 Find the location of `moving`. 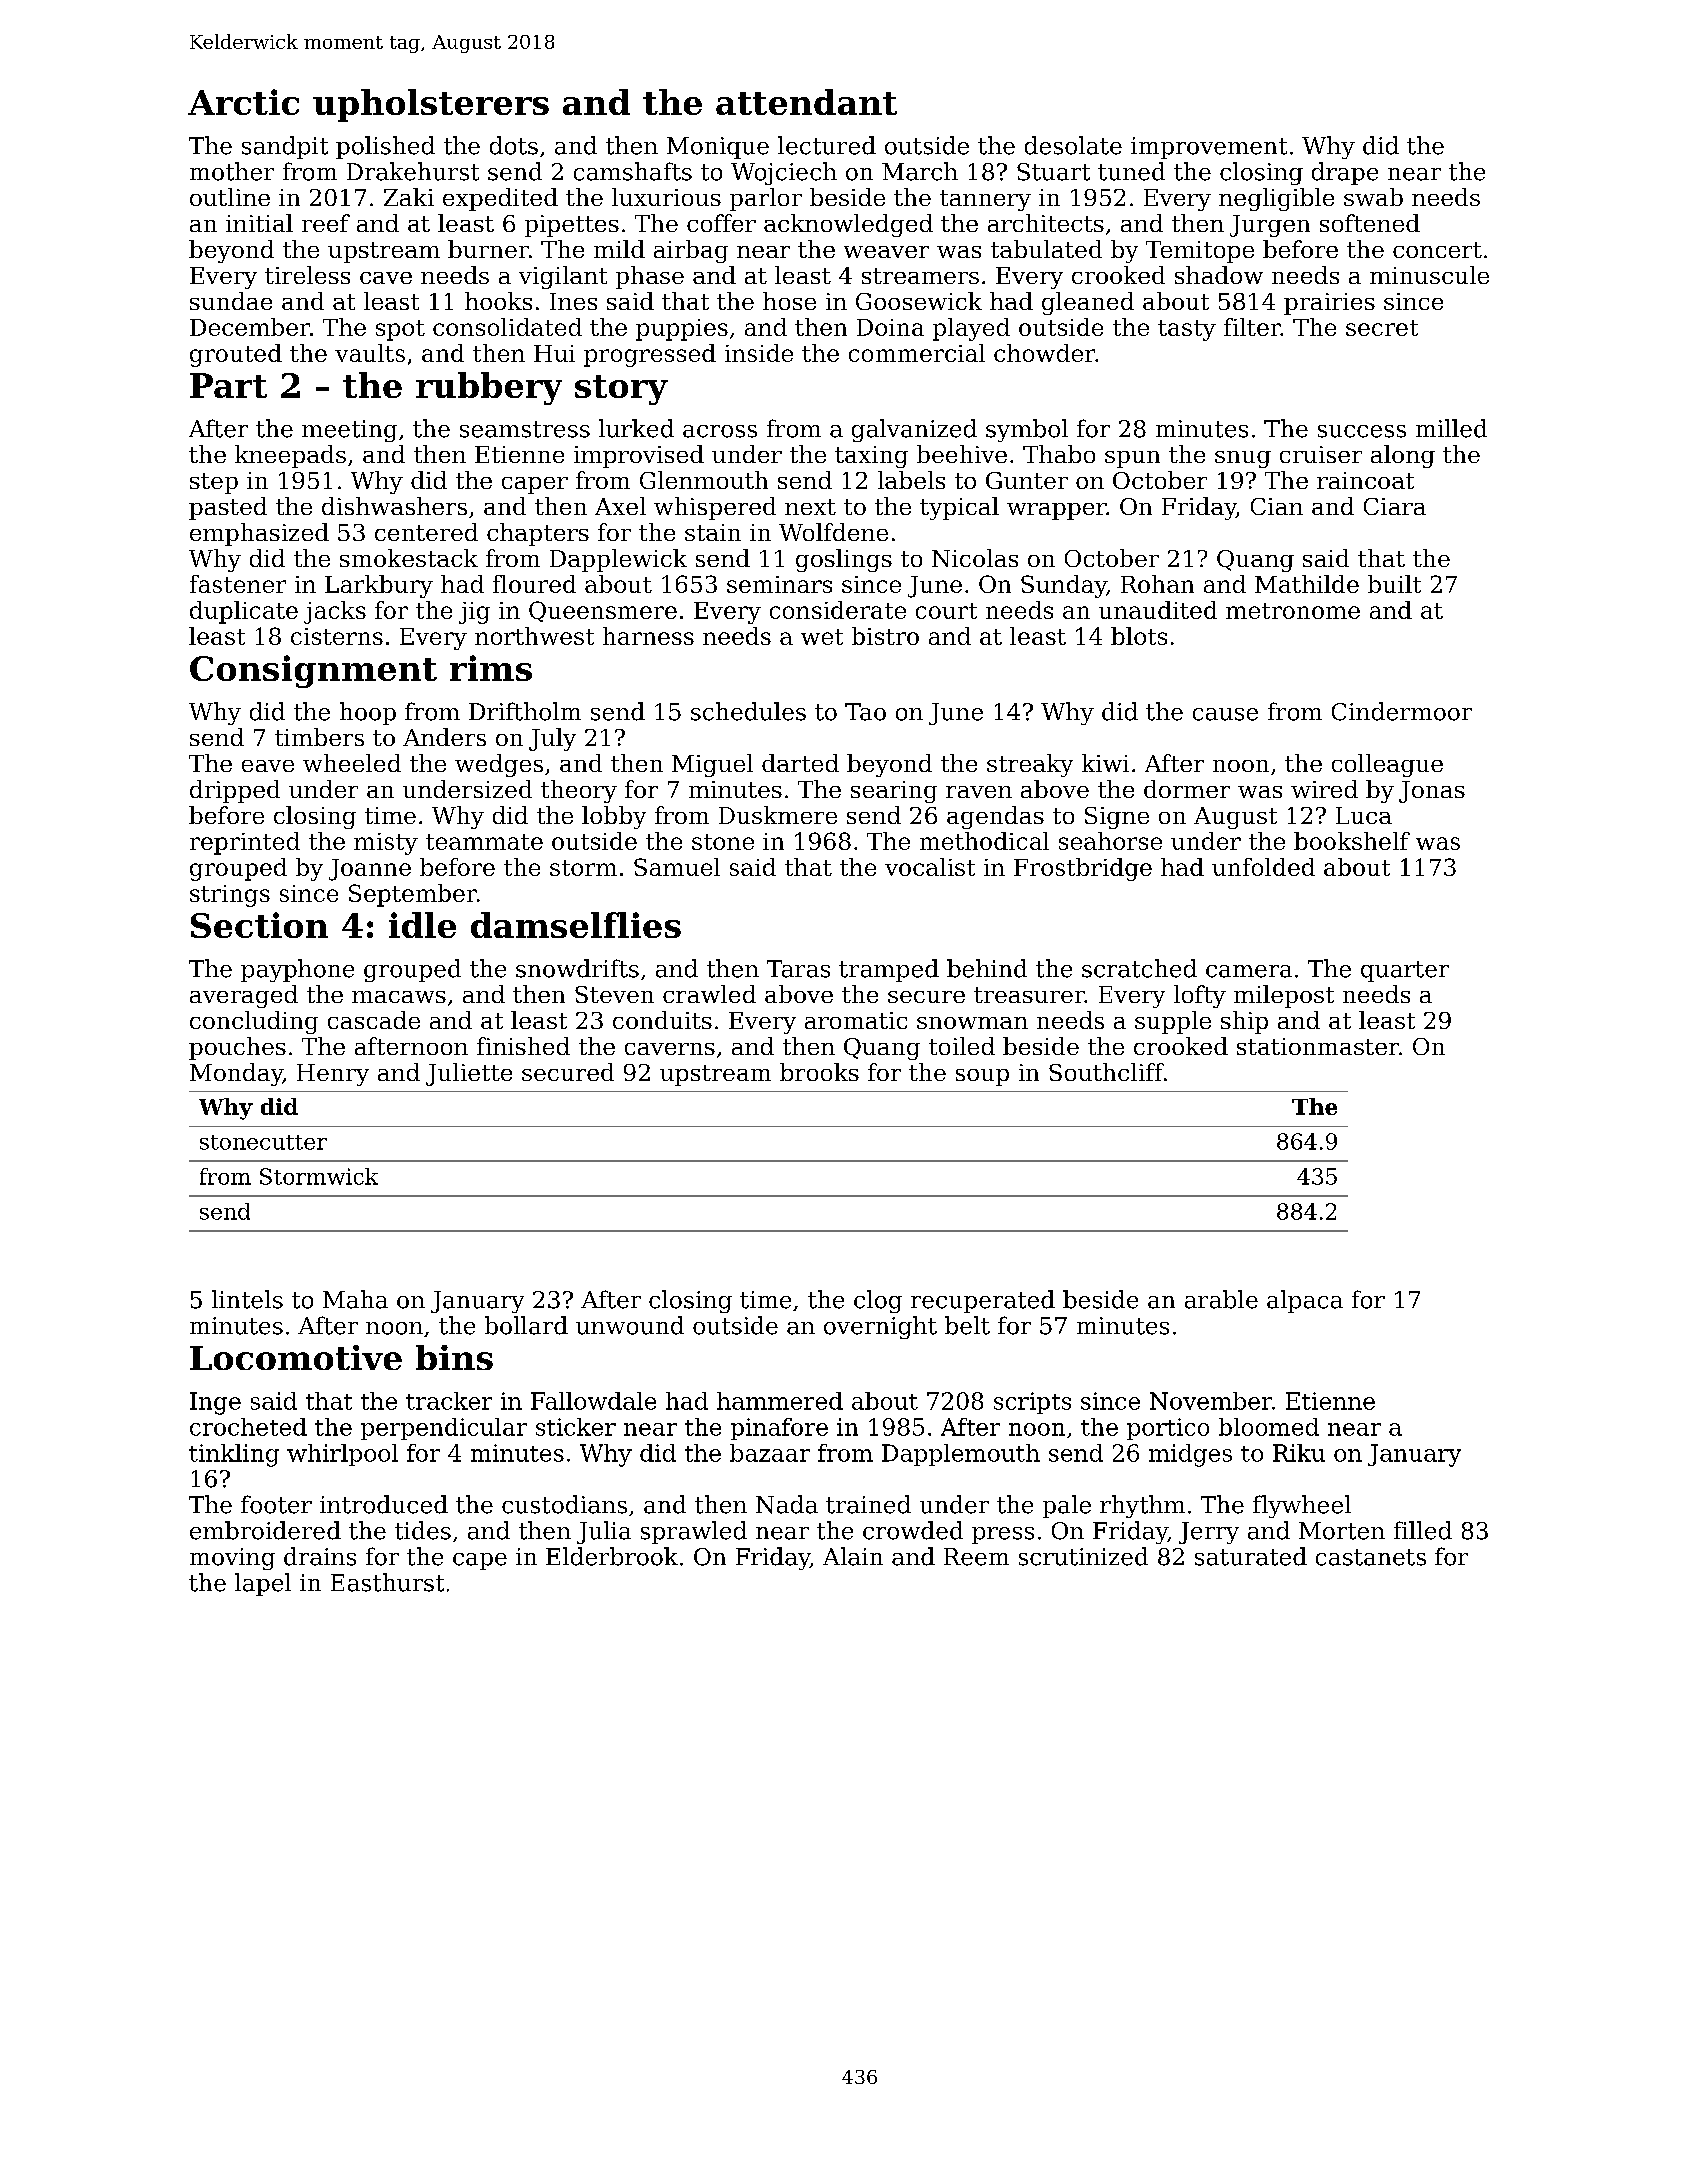

moving is located at coordinates (232, 1559).
